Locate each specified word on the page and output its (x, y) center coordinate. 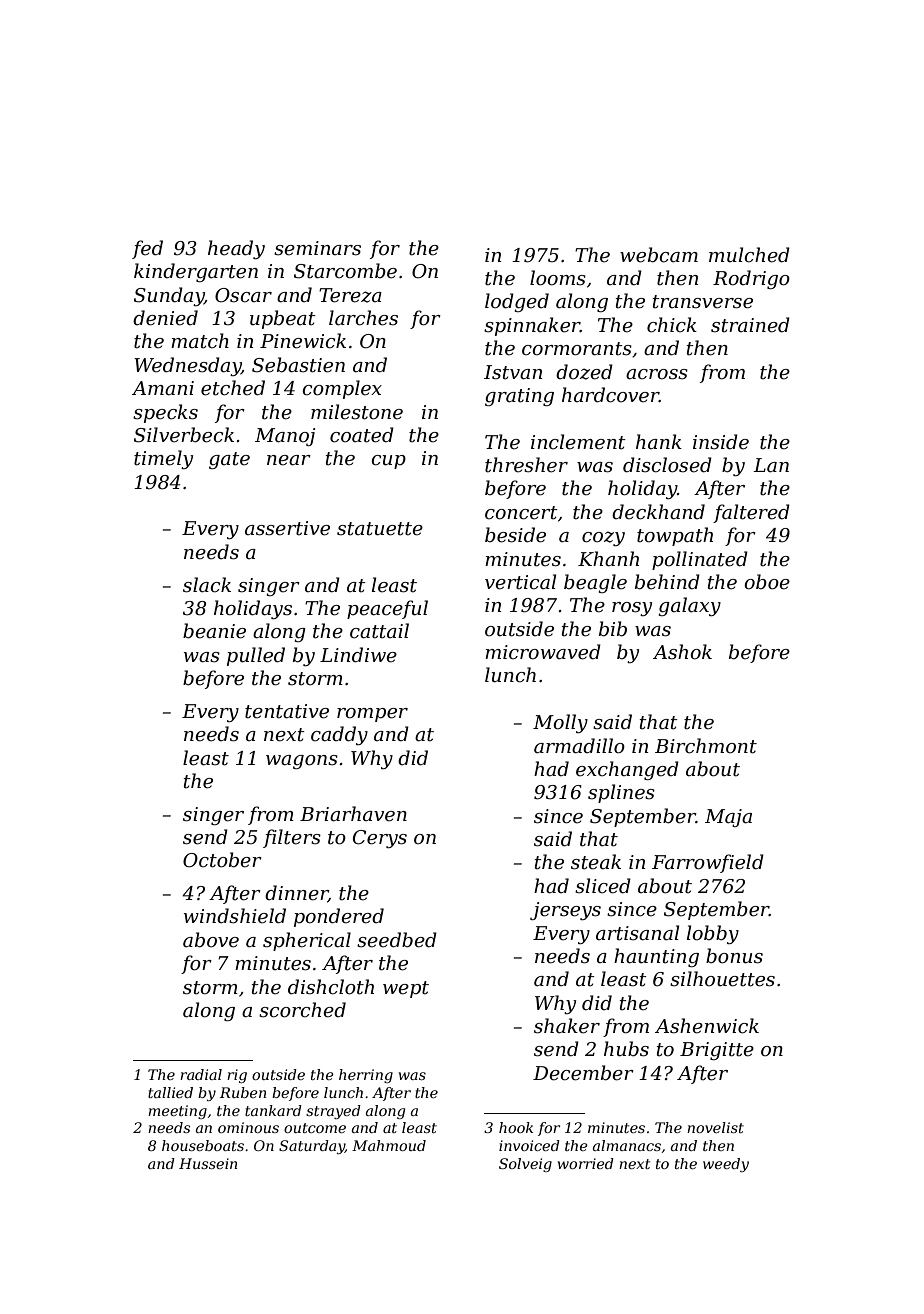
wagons (302, 762)
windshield (235, 916)
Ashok (682, 652)
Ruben (243, 1092)
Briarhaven (353, 814)
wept (406, 989)
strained (750, 325)
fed (147, 249)
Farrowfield (708, 863)
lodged (517, 302)
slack (207, 585)
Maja (728, 818)
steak (596, 862)
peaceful (387, 609)
